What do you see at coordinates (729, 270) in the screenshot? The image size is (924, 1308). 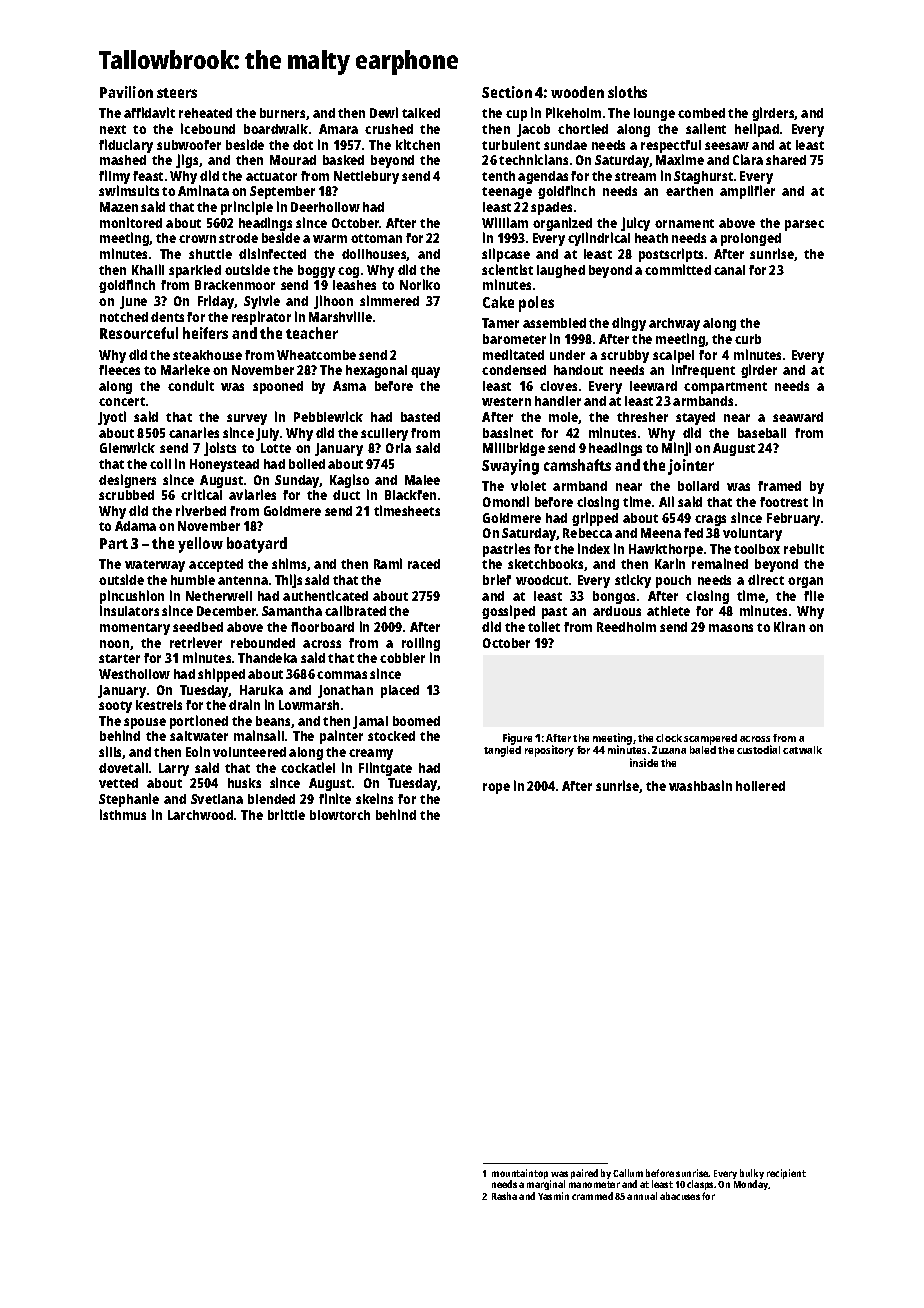 I see `canal` at bounding box center [729, 270].
